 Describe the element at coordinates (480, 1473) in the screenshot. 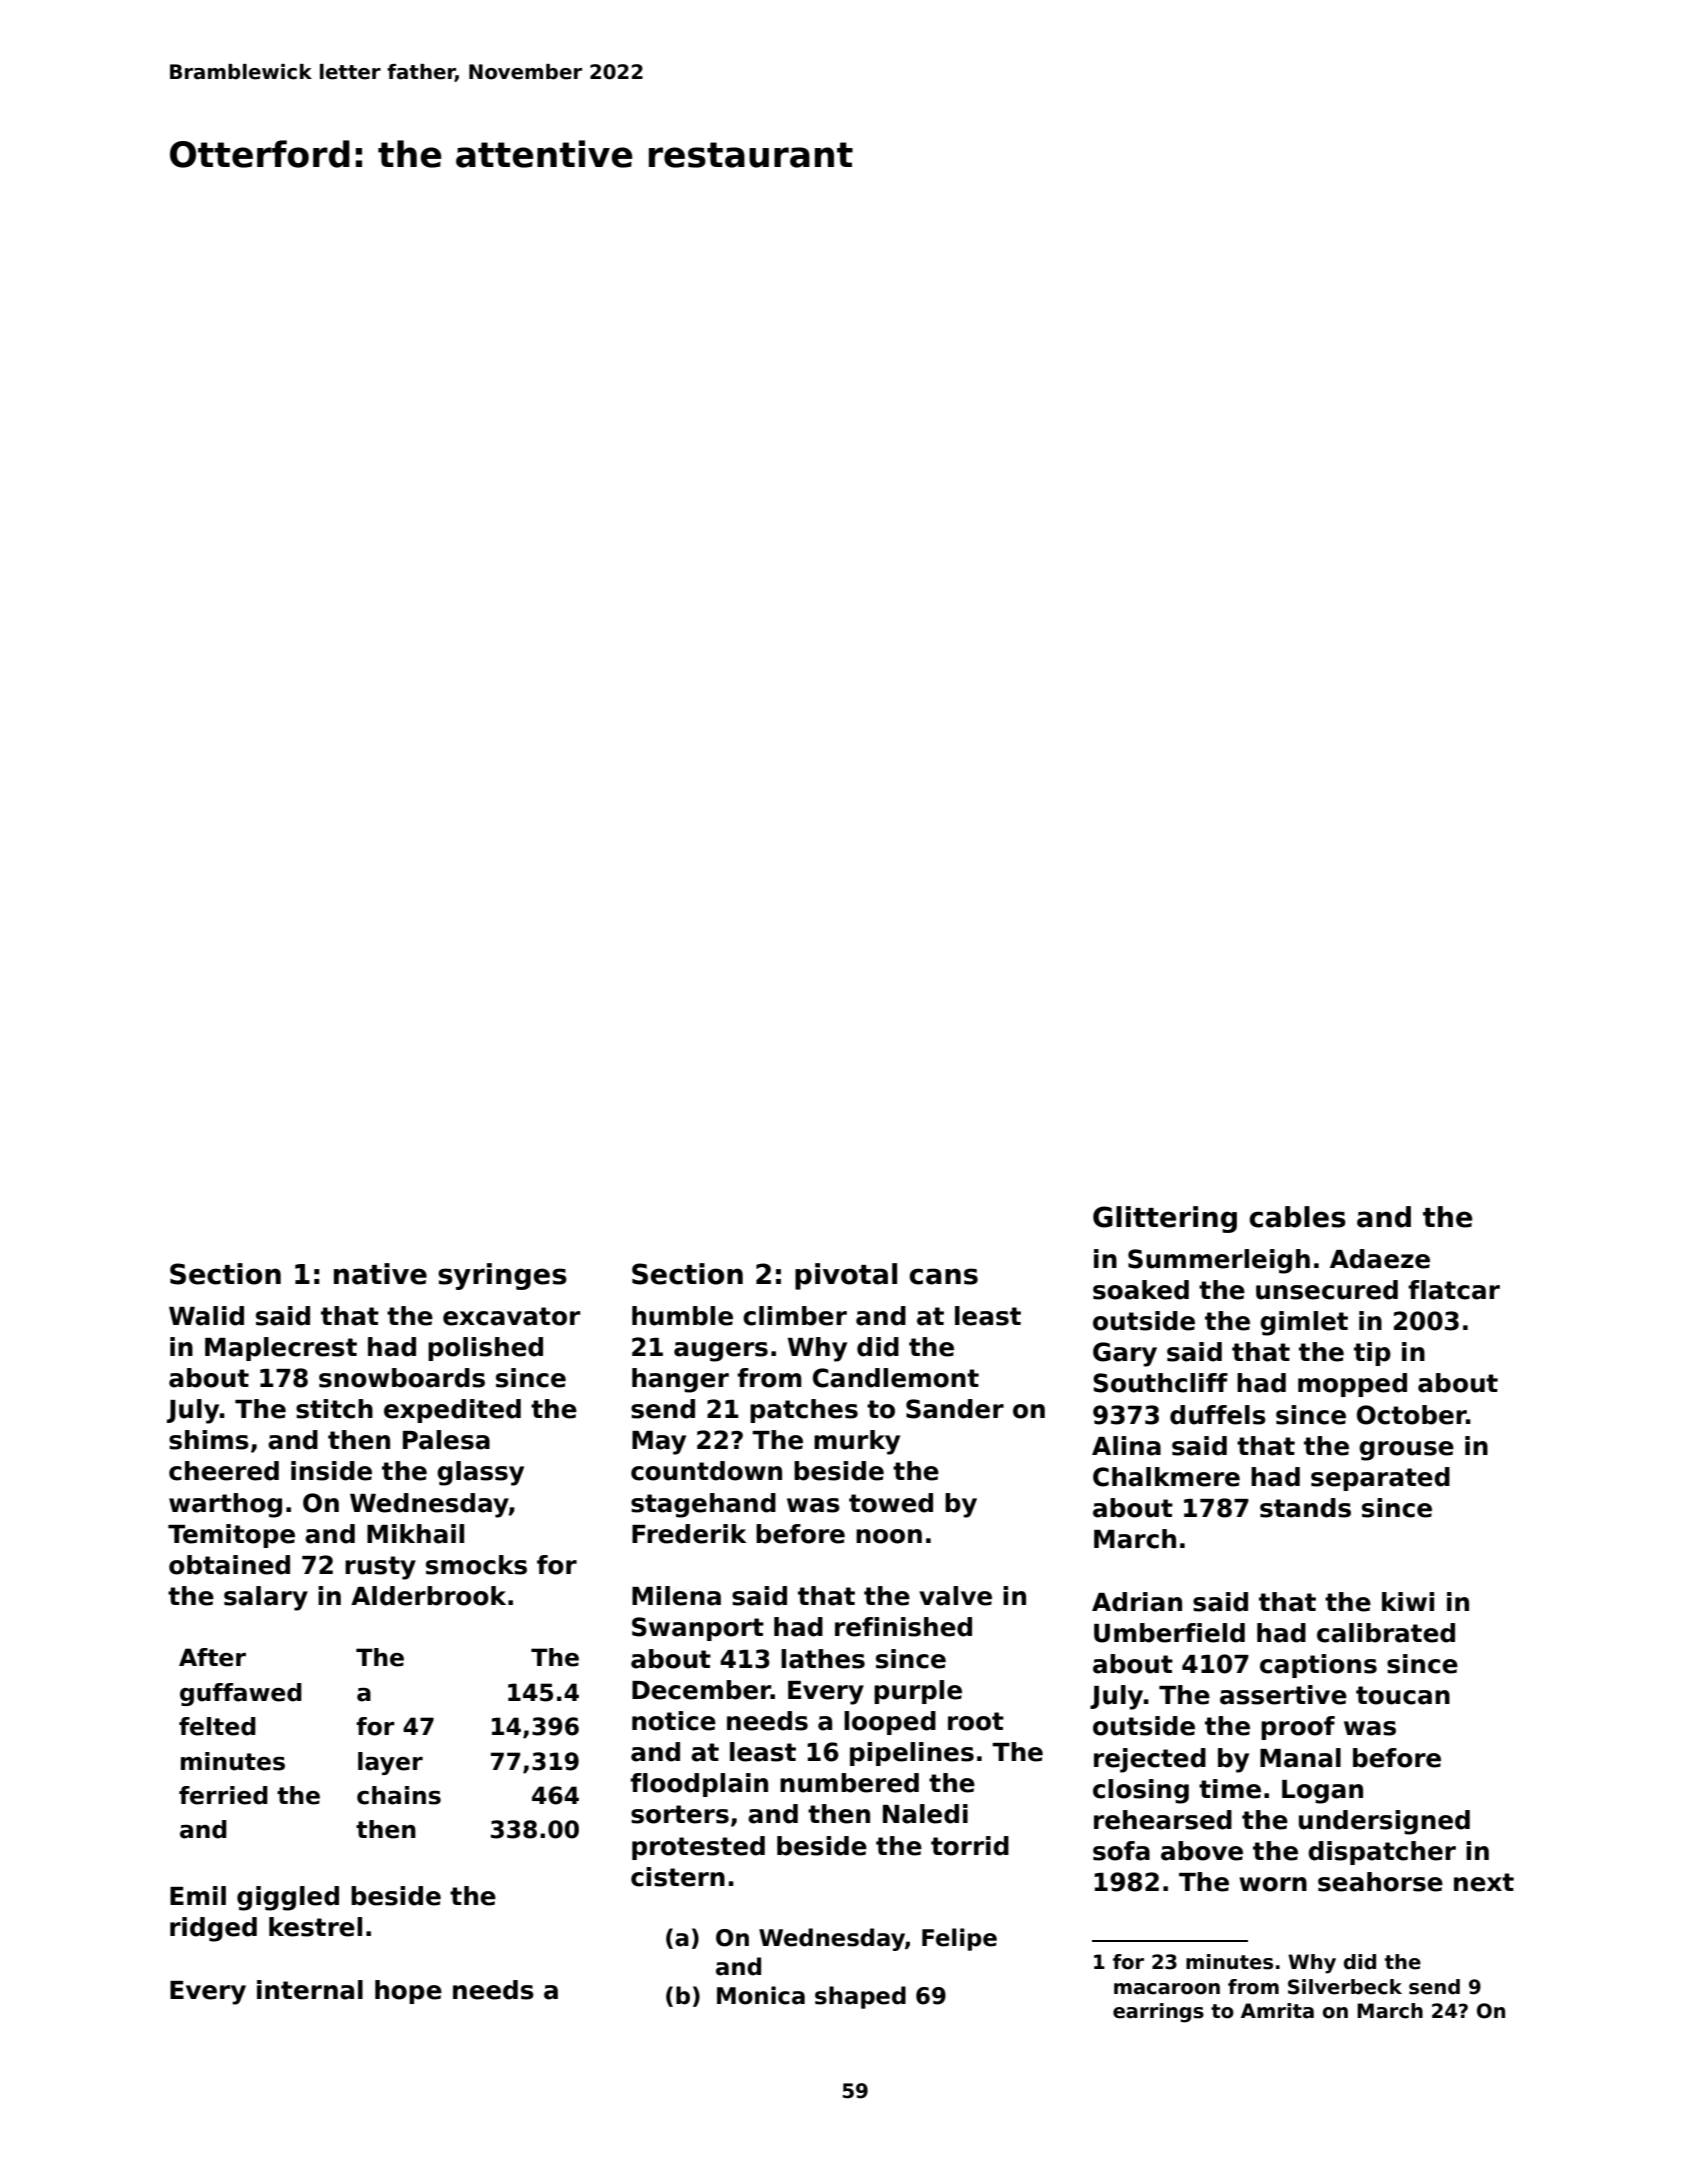

I see `glassy` at that location.
